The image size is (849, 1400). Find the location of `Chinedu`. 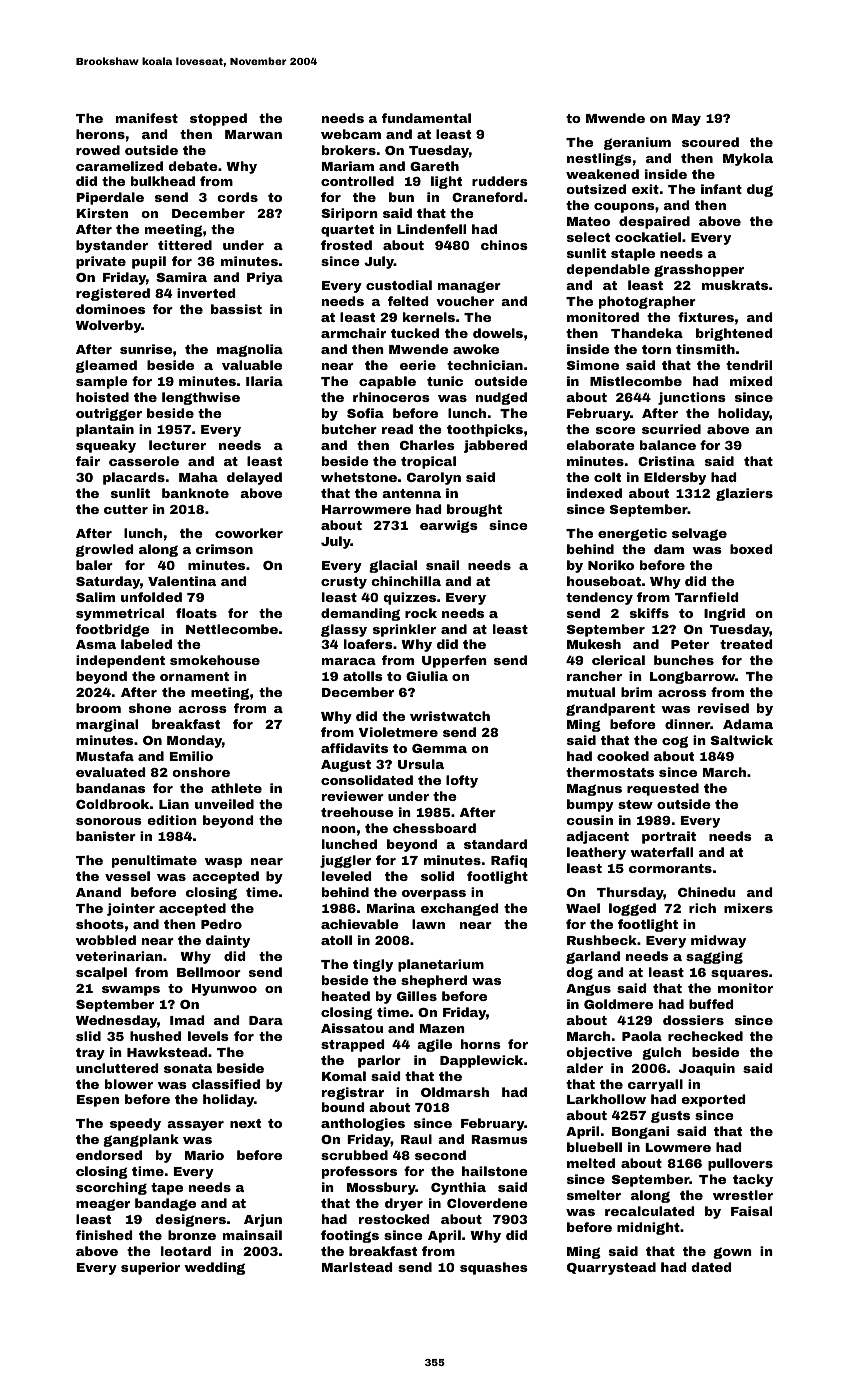

Chinedu is located at coordinates (706, 892).
